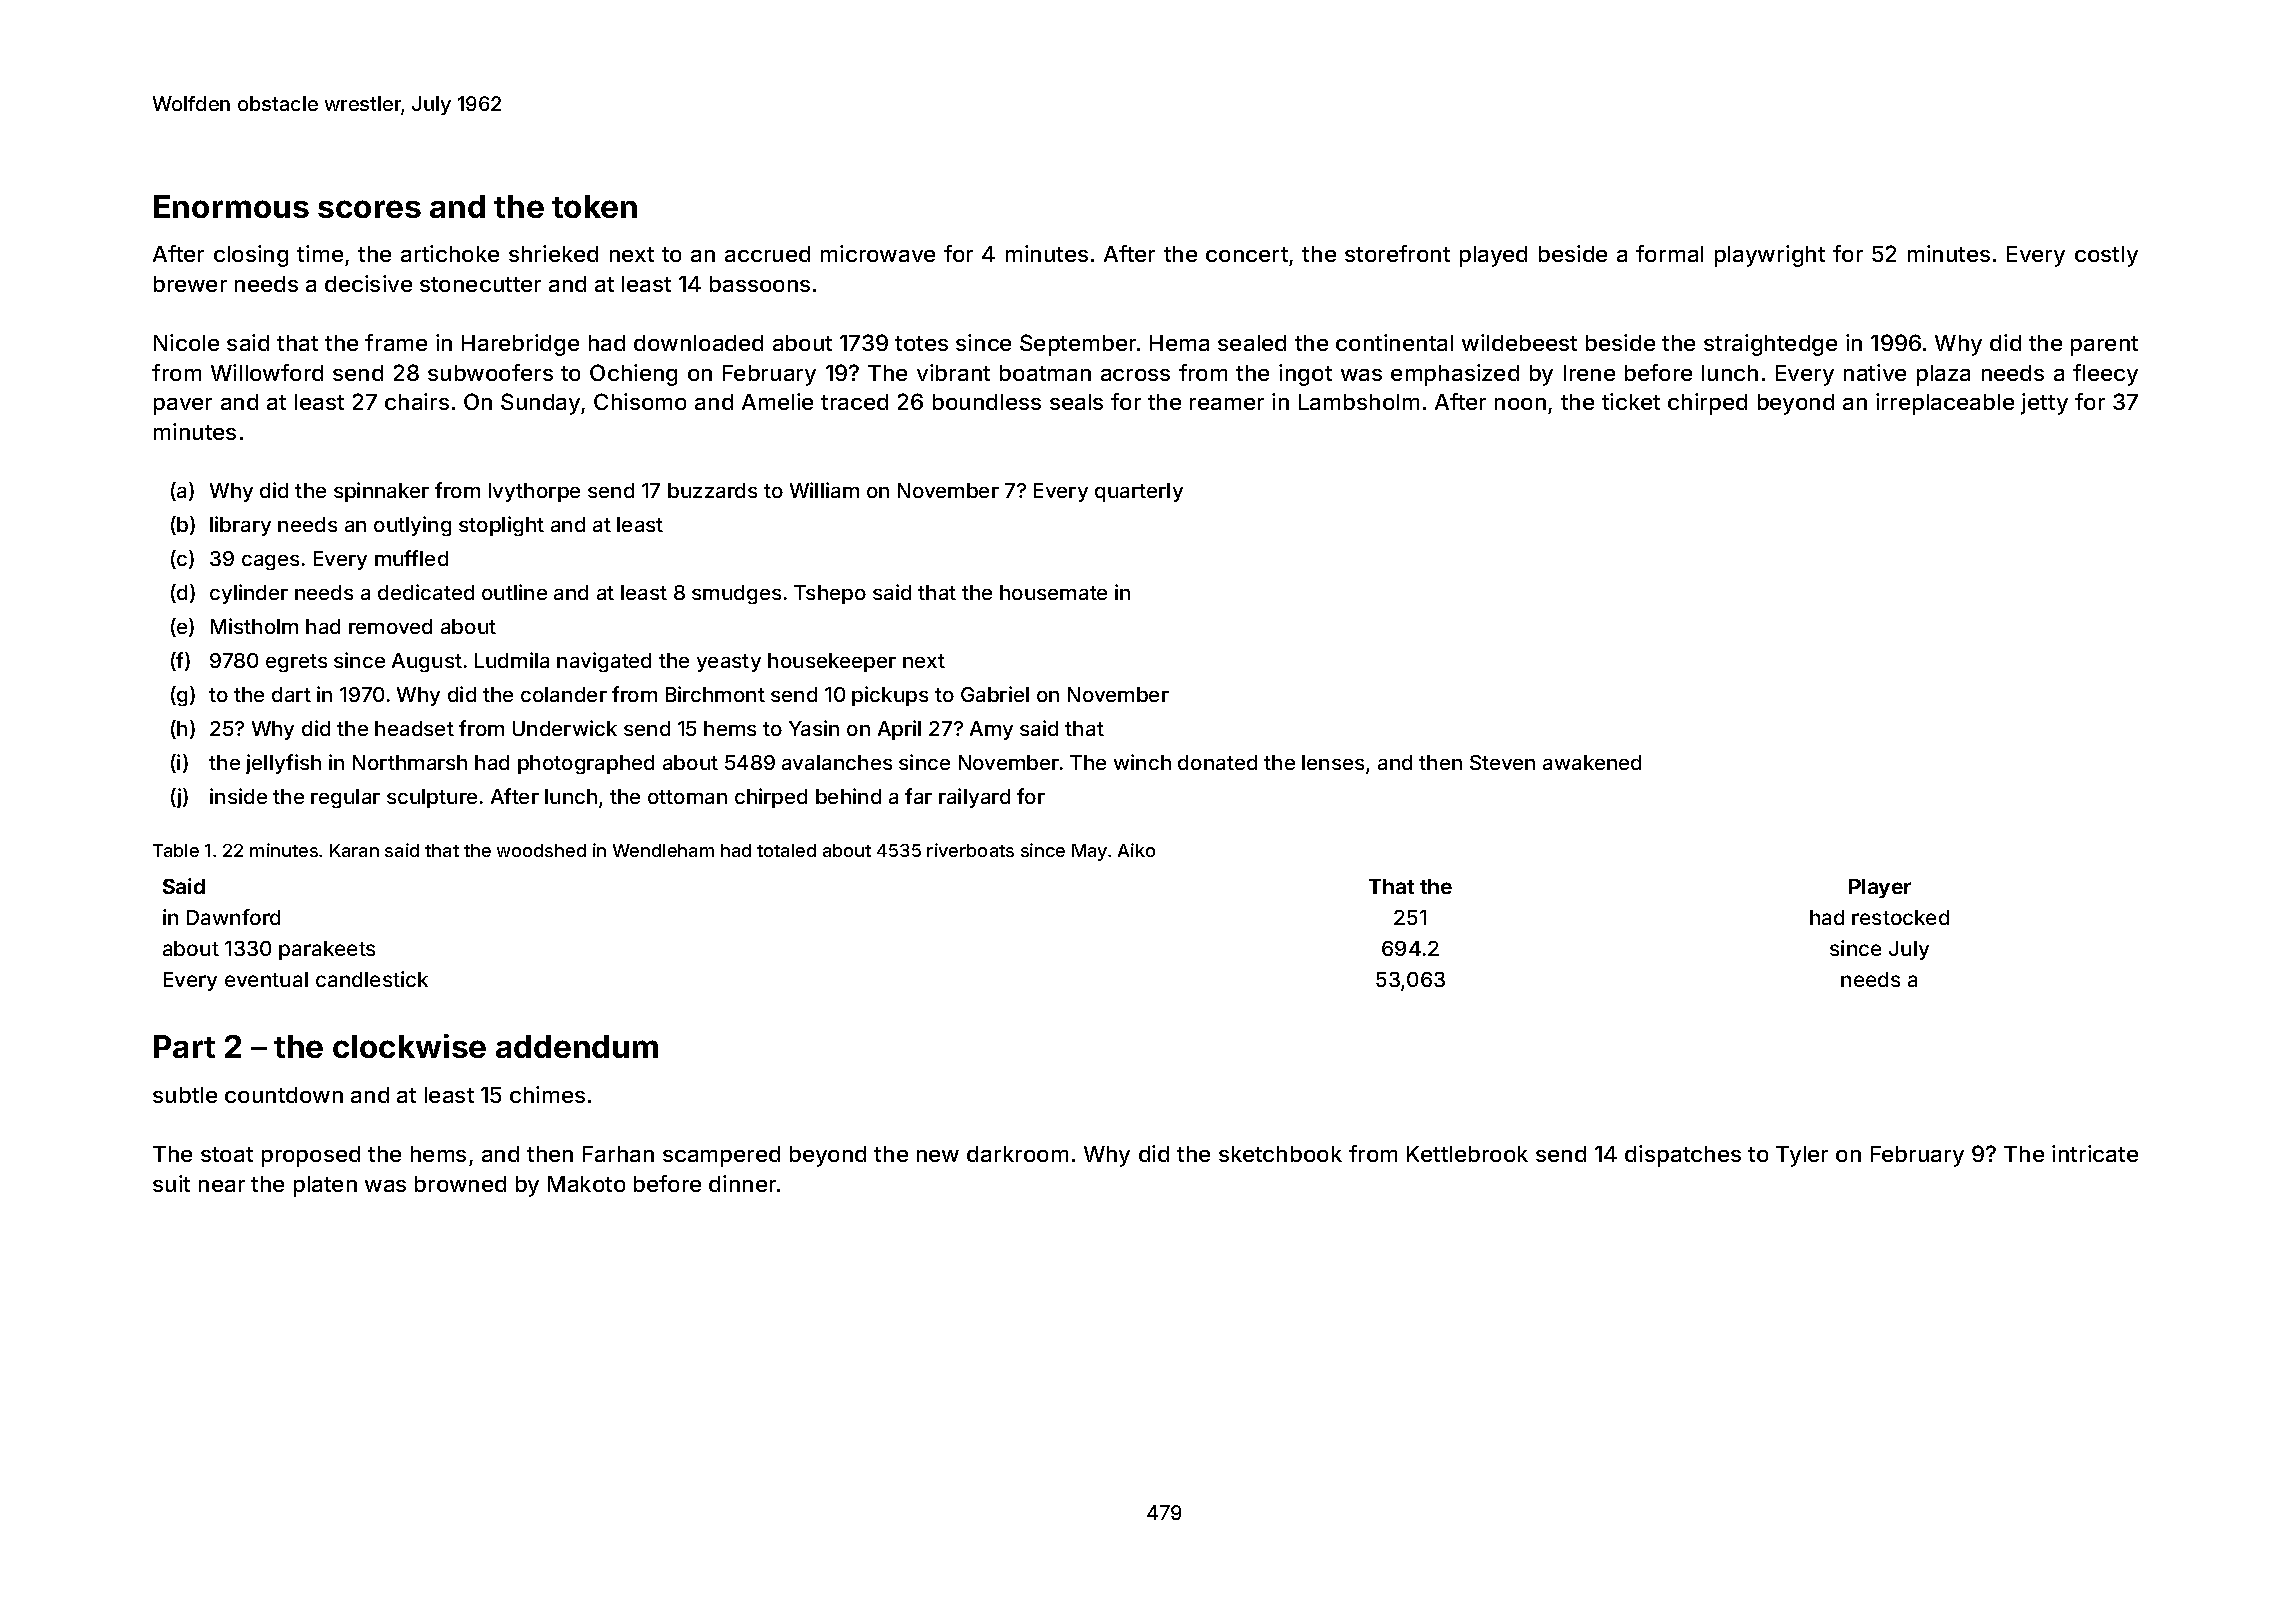 This image has height=1620, width=2292. What do you see at coordinates (1770, 256) in the image?
I see `playwright` at bounding box center [1770, 256].
